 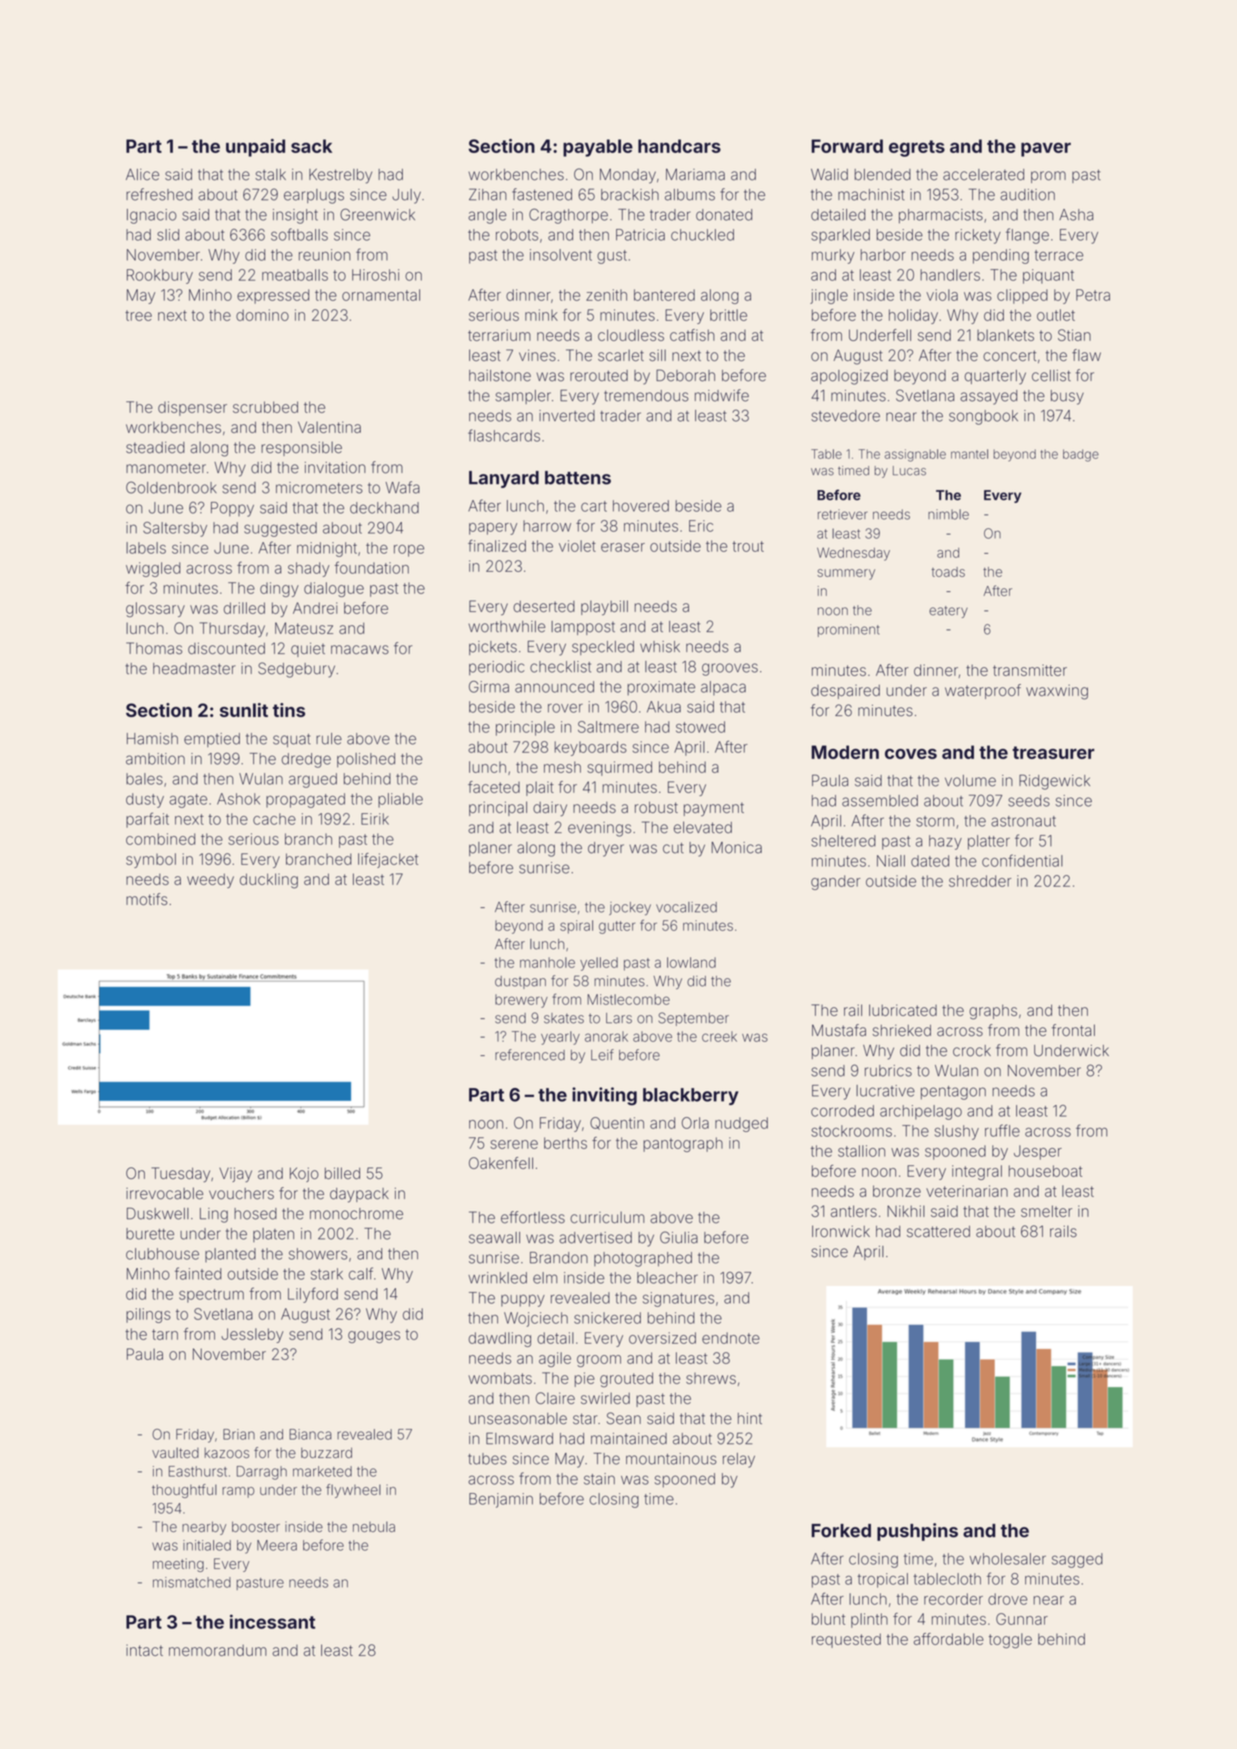 What do you see at coordinates (599, 376) in the page?
I see `rerouted` at bounding box center [599, 376].
